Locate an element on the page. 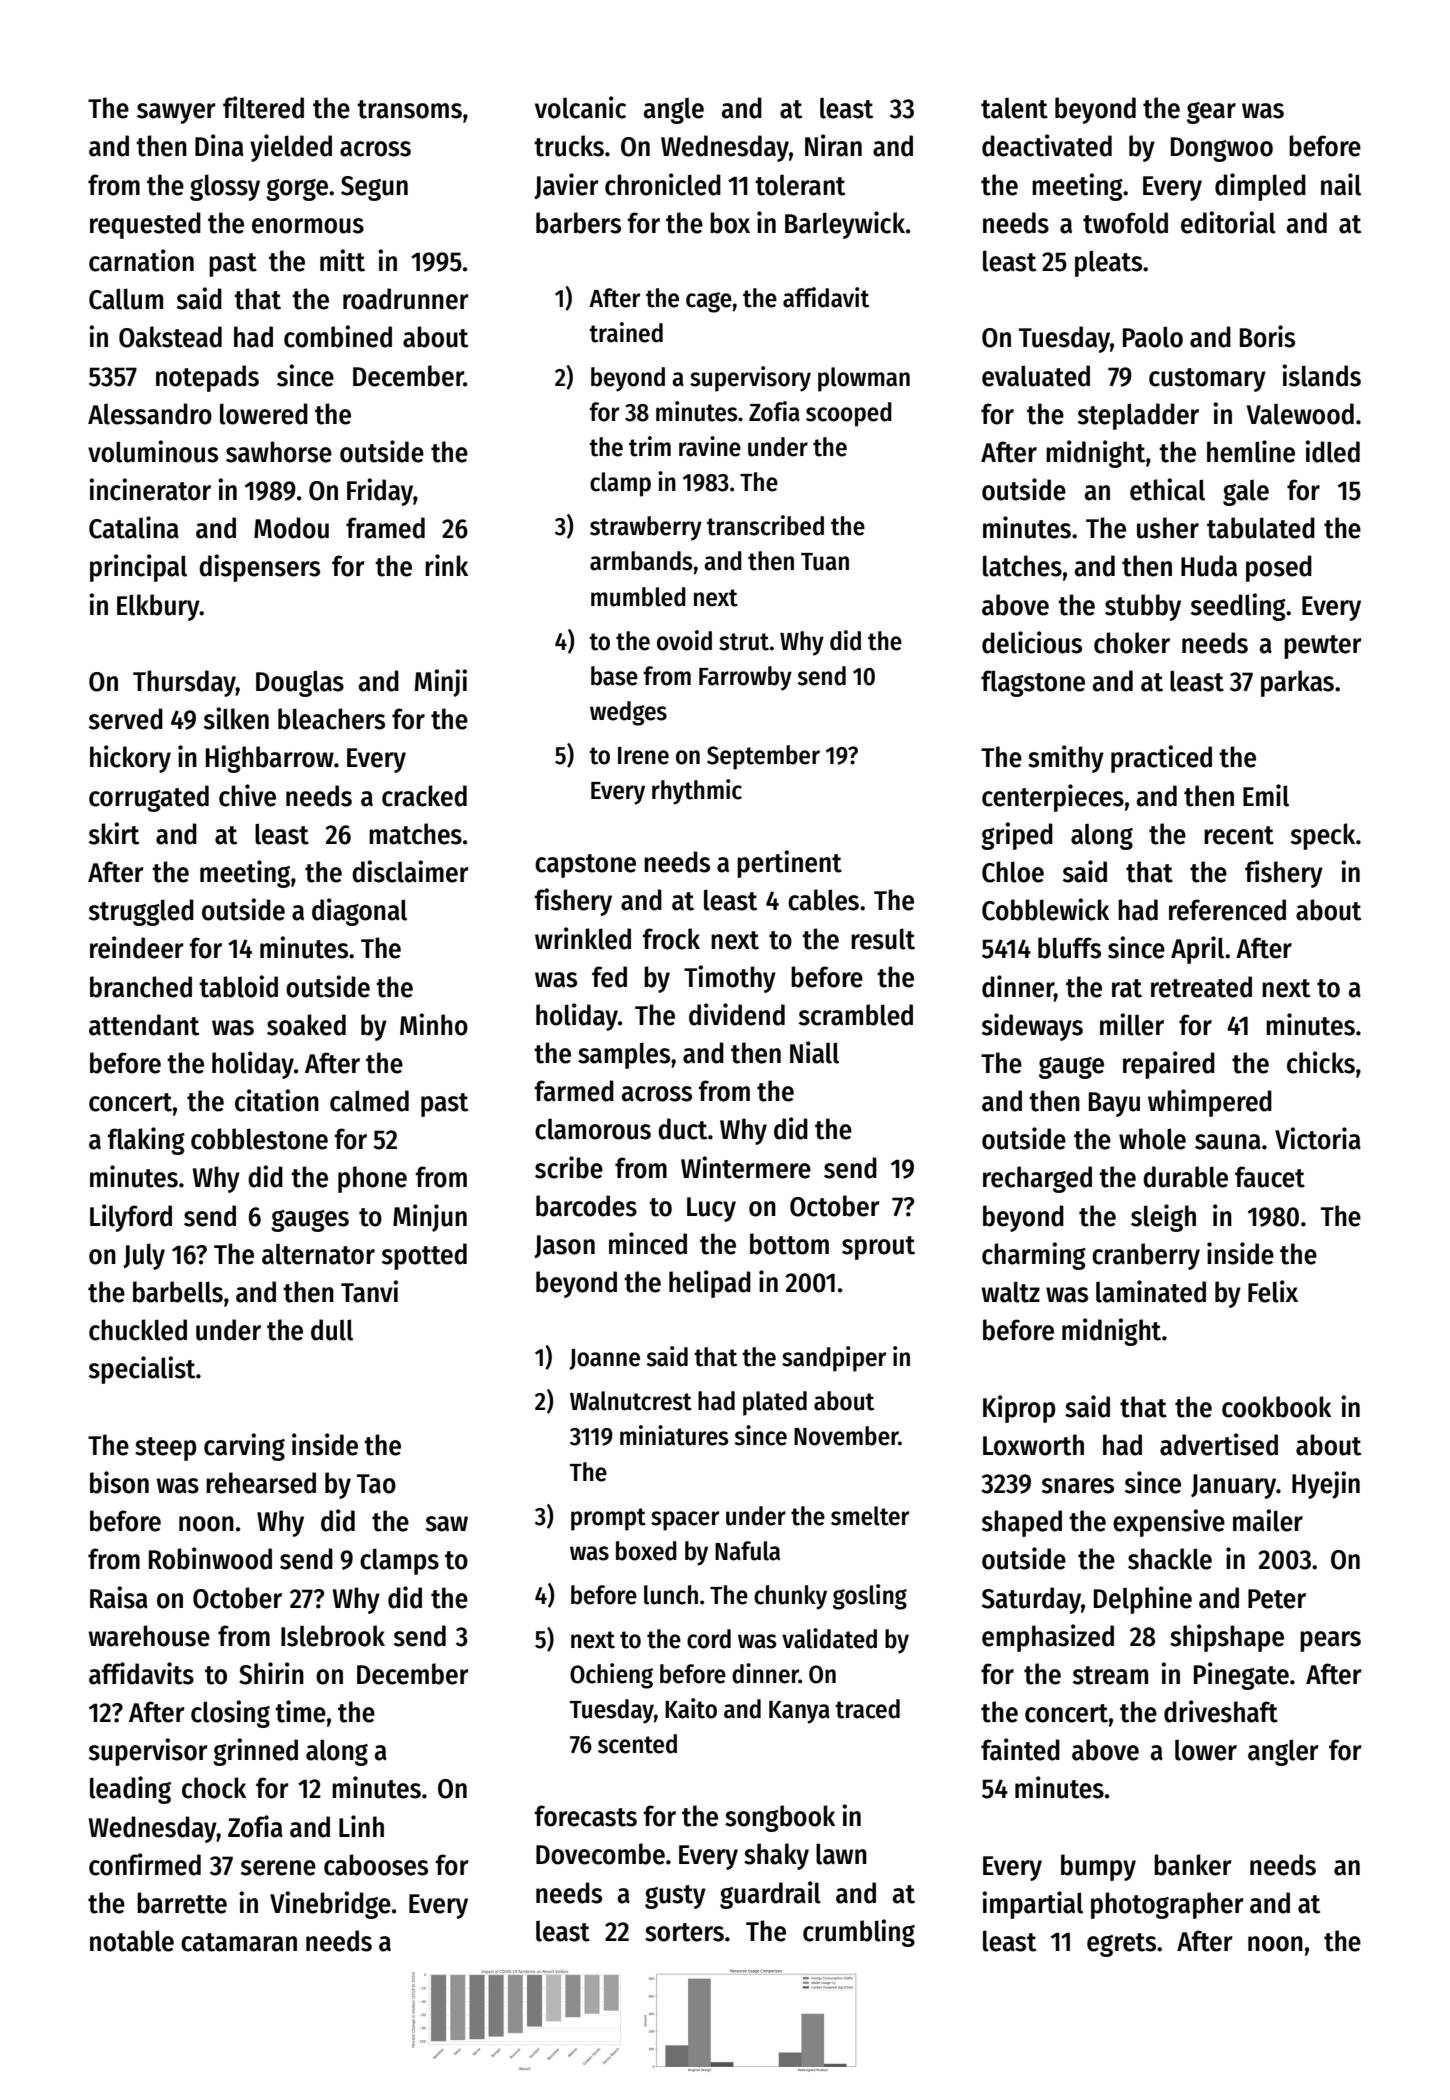 This image has width=1450, height=2100. catamaran is located at coordinates (239, 1942).
